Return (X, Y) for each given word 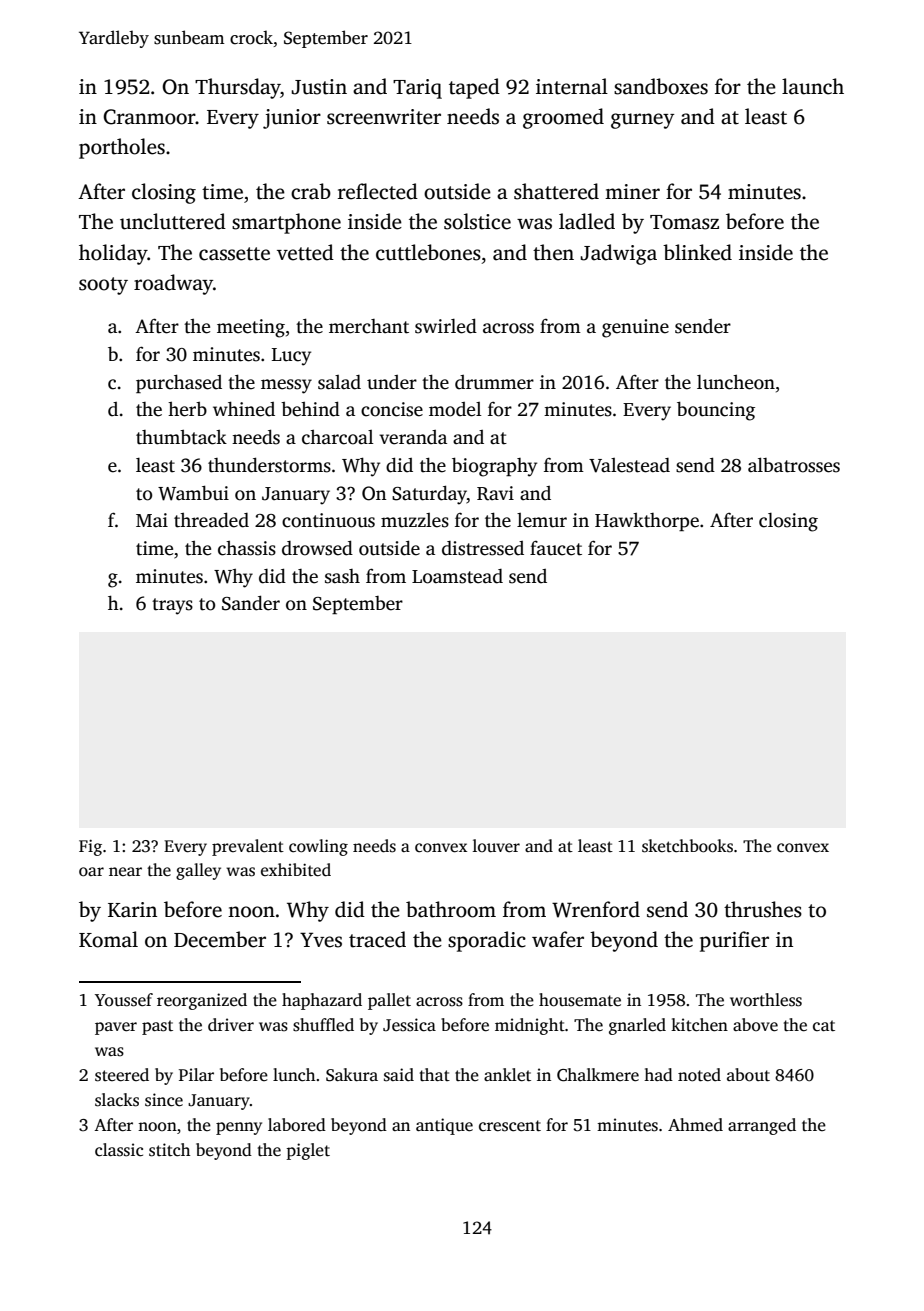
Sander (251, 603)
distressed (483, 548)
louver (496, 846)
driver (231, 1025)
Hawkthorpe (647, 522)
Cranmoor (149, 117)
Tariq (417, 89)
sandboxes (661, 86)
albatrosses (794, 465)
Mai (152, 520)
